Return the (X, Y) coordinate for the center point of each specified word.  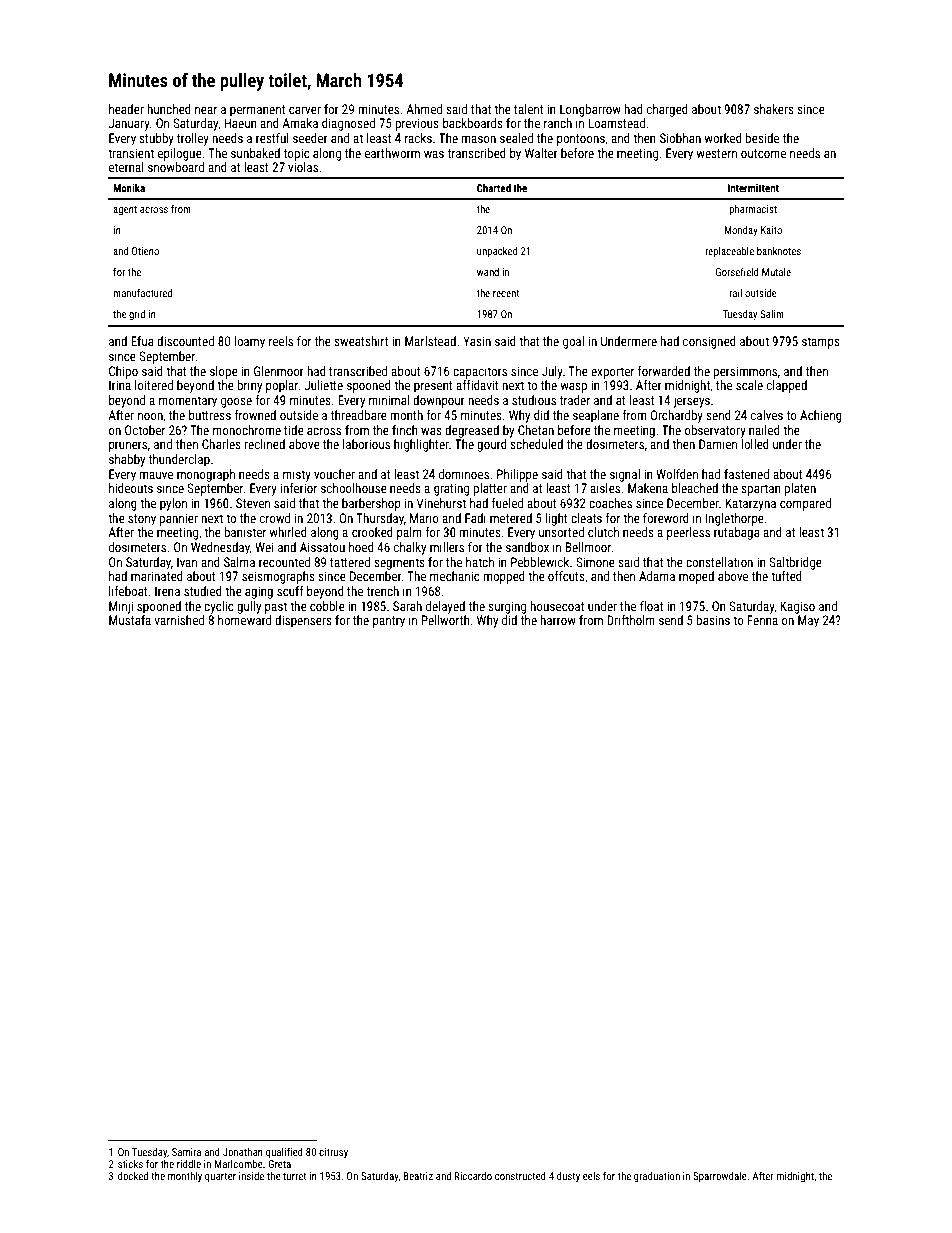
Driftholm (631, 620)
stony (142, 520)
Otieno (145, 251)
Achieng (821, 416)
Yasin (477, 341)
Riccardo (473, 1176)
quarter (220, 1177)
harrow (558, 620)
